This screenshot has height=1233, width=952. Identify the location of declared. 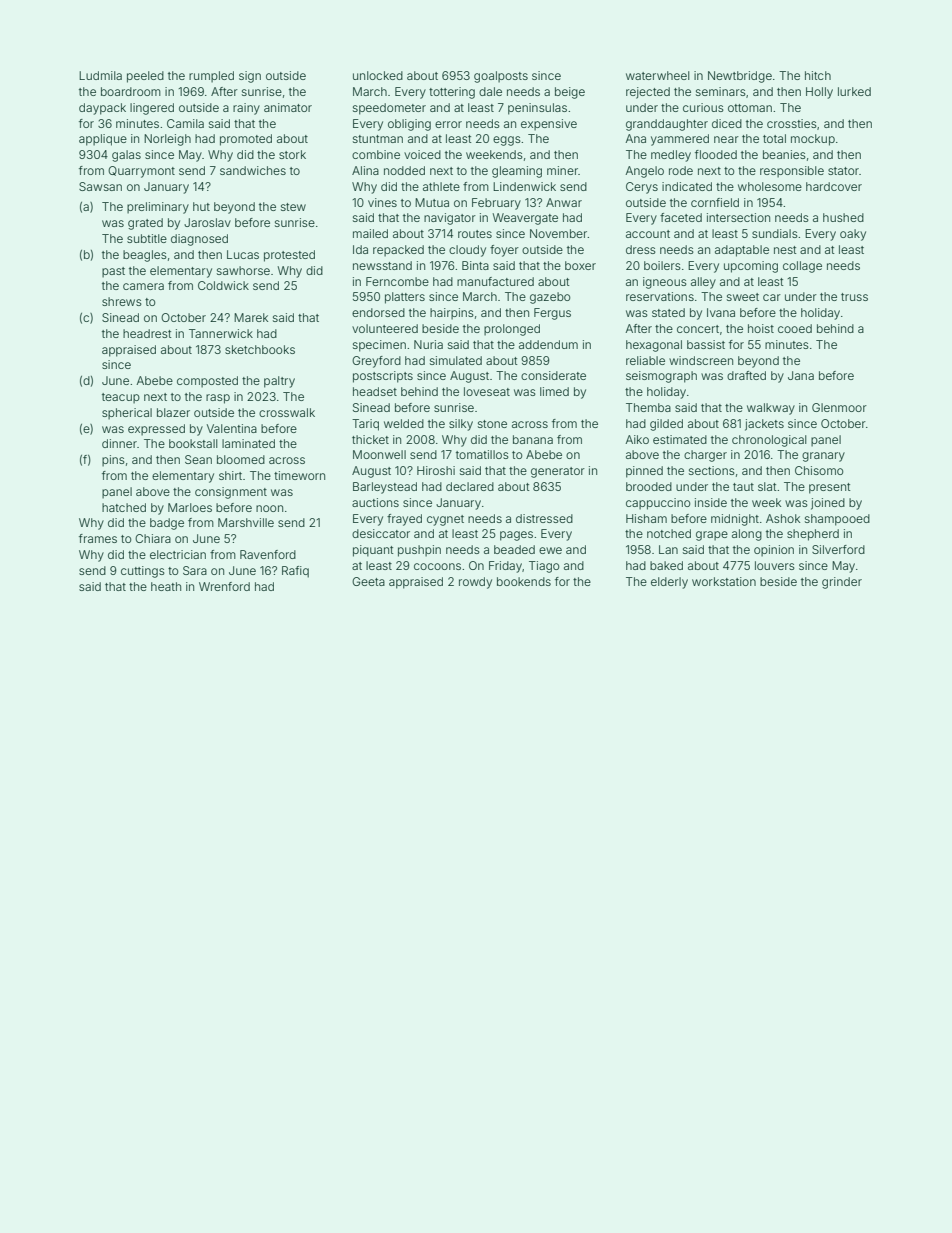
(470, 486).
